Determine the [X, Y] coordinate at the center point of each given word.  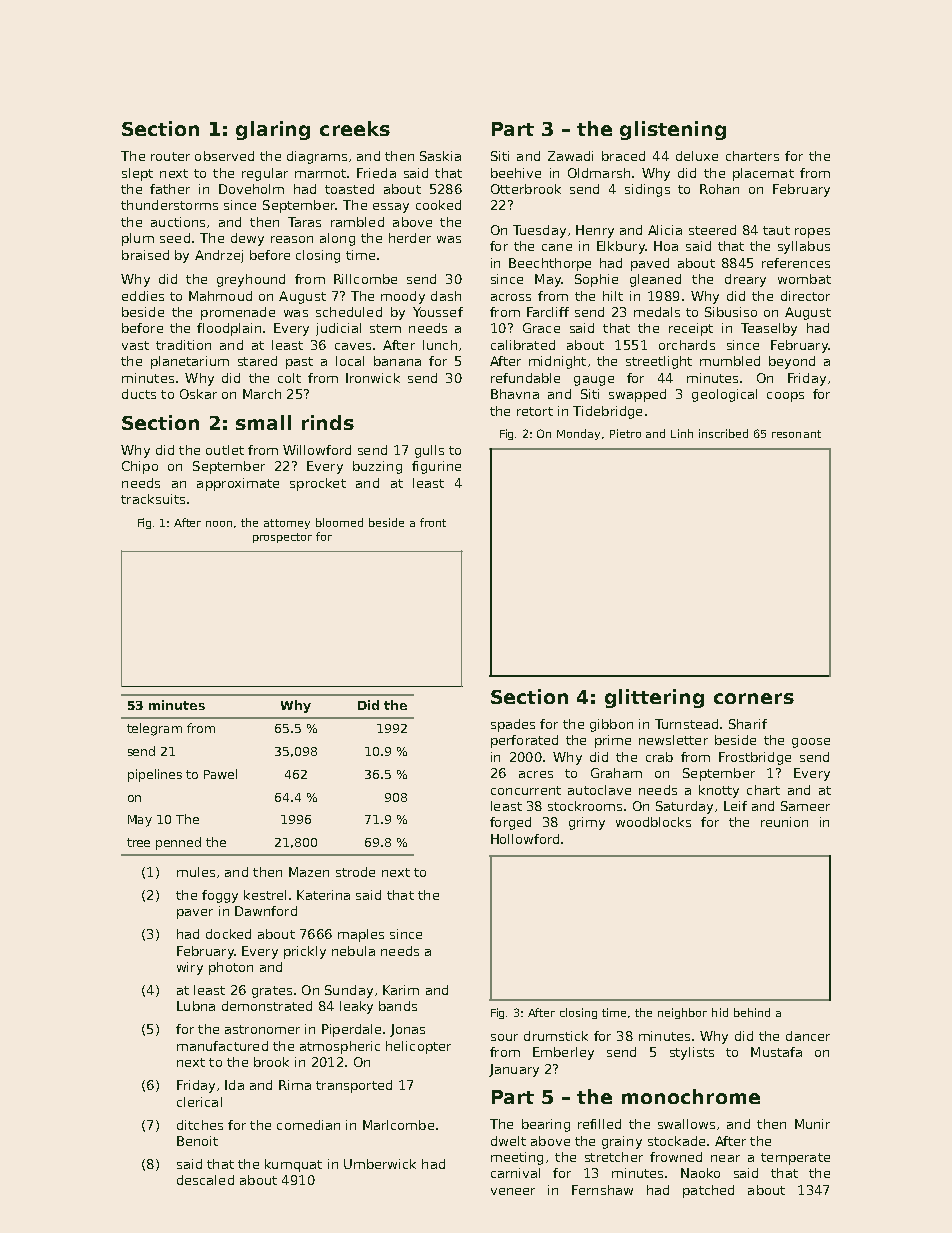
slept [137, 174]
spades [513, 725]
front [433, 522]
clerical [199, 1102]
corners [754, 698]
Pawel [220, 774]
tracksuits [153, 499]
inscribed [723, 433]
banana [397, 361]
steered [712, 230]
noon [219, 524]
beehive [516, 173]
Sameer [805, 806]
